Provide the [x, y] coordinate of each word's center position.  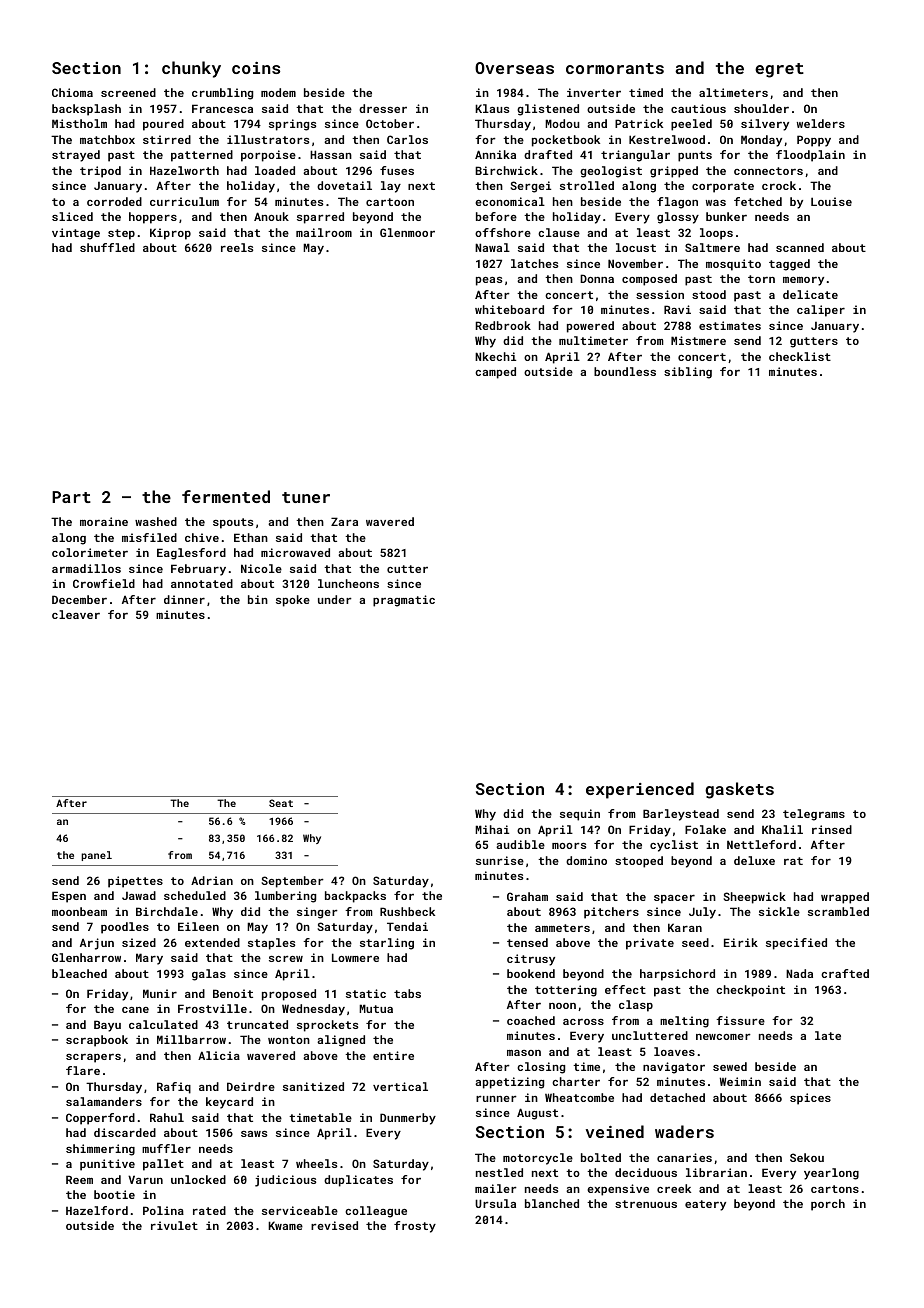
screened [128, 92]
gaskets [739, 790]
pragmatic [404, 601]
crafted [845, 973]
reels [237, 247]
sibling [688, 373]
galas [209, 975]
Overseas [514, 68]
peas [489, 281]
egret [779, 70]
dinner [184, 599]
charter [576, 1081]
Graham [527, 896]
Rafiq [174, 1088]
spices [810, 1099]
